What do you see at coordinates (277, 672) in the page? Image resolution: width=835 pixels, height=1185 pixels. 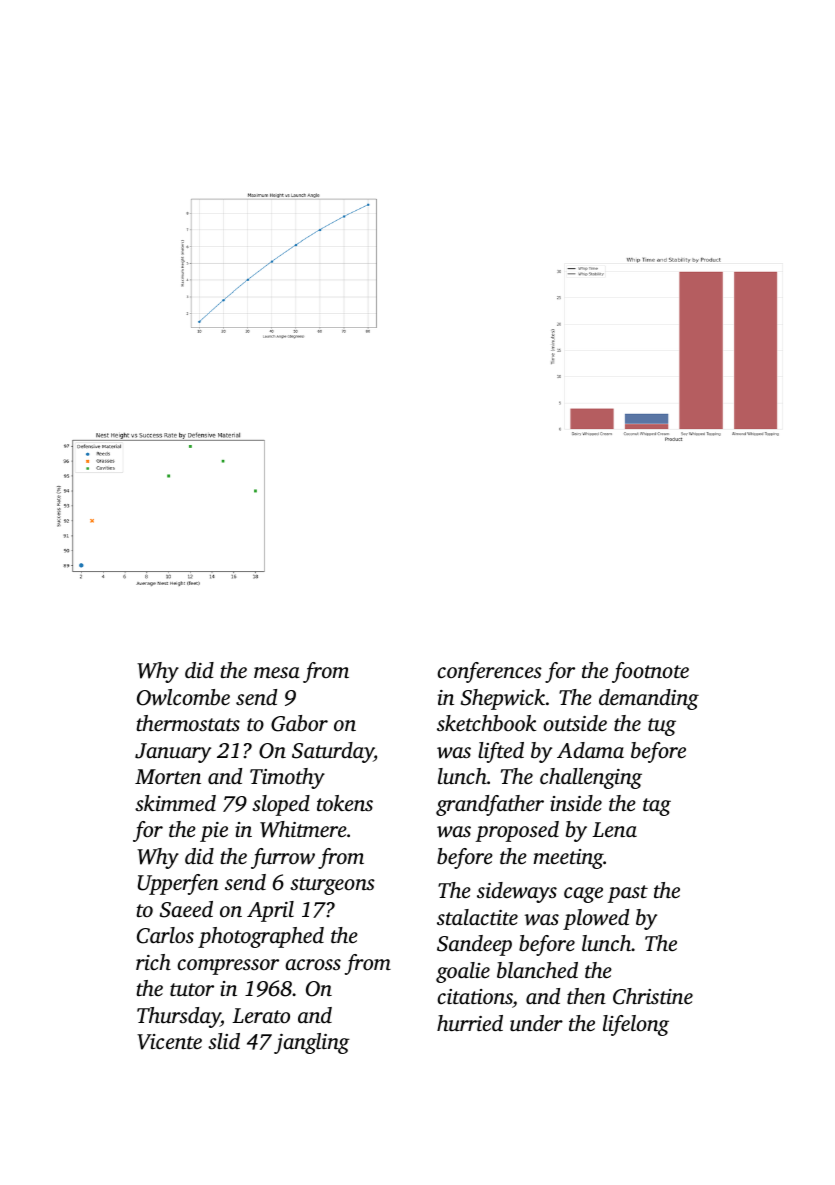 I see `mesa` at bounding box center [277, 672].
